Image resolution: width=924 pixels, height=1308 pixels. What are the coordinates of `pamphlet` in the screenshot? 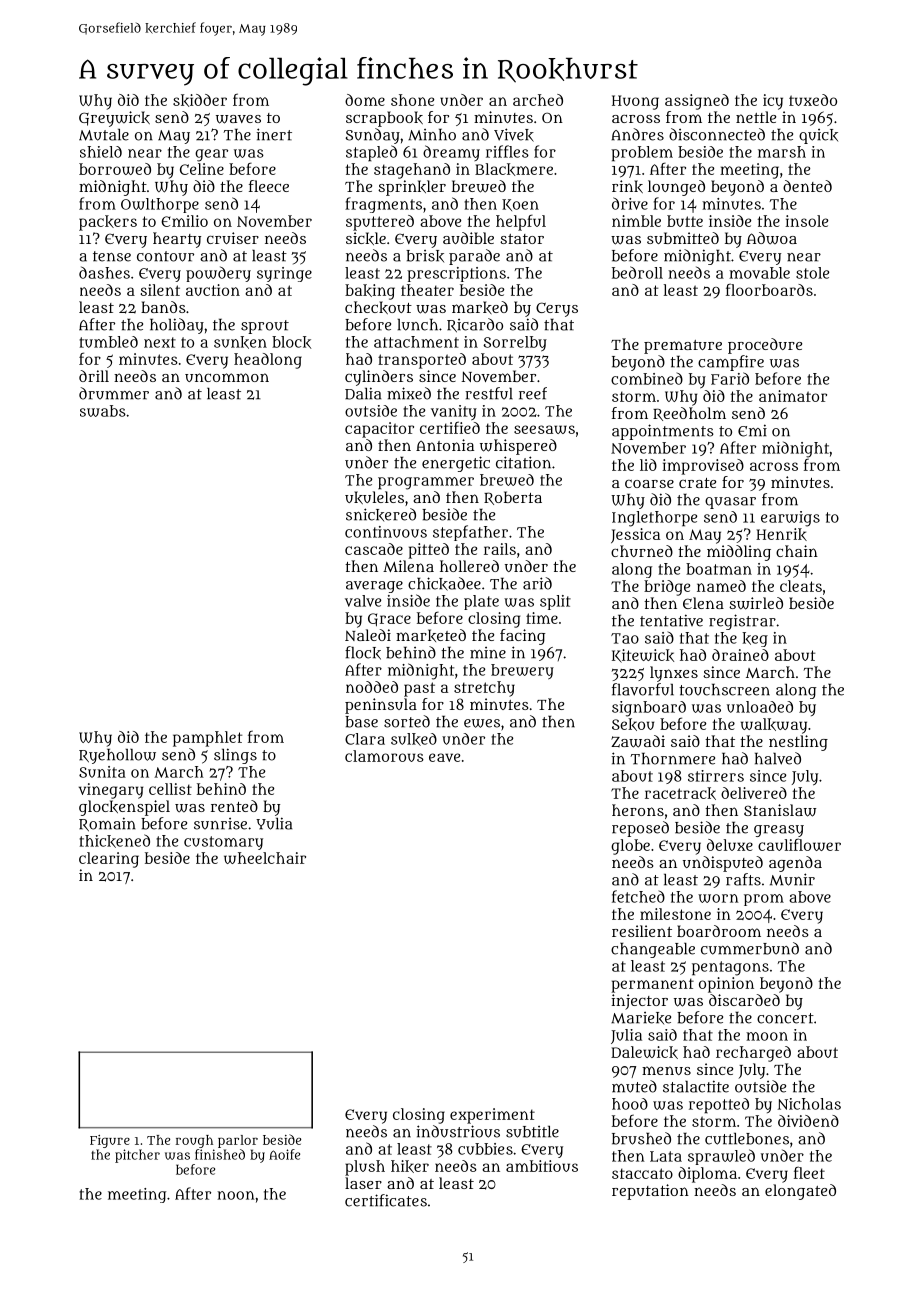 It's located at (207, 739).
